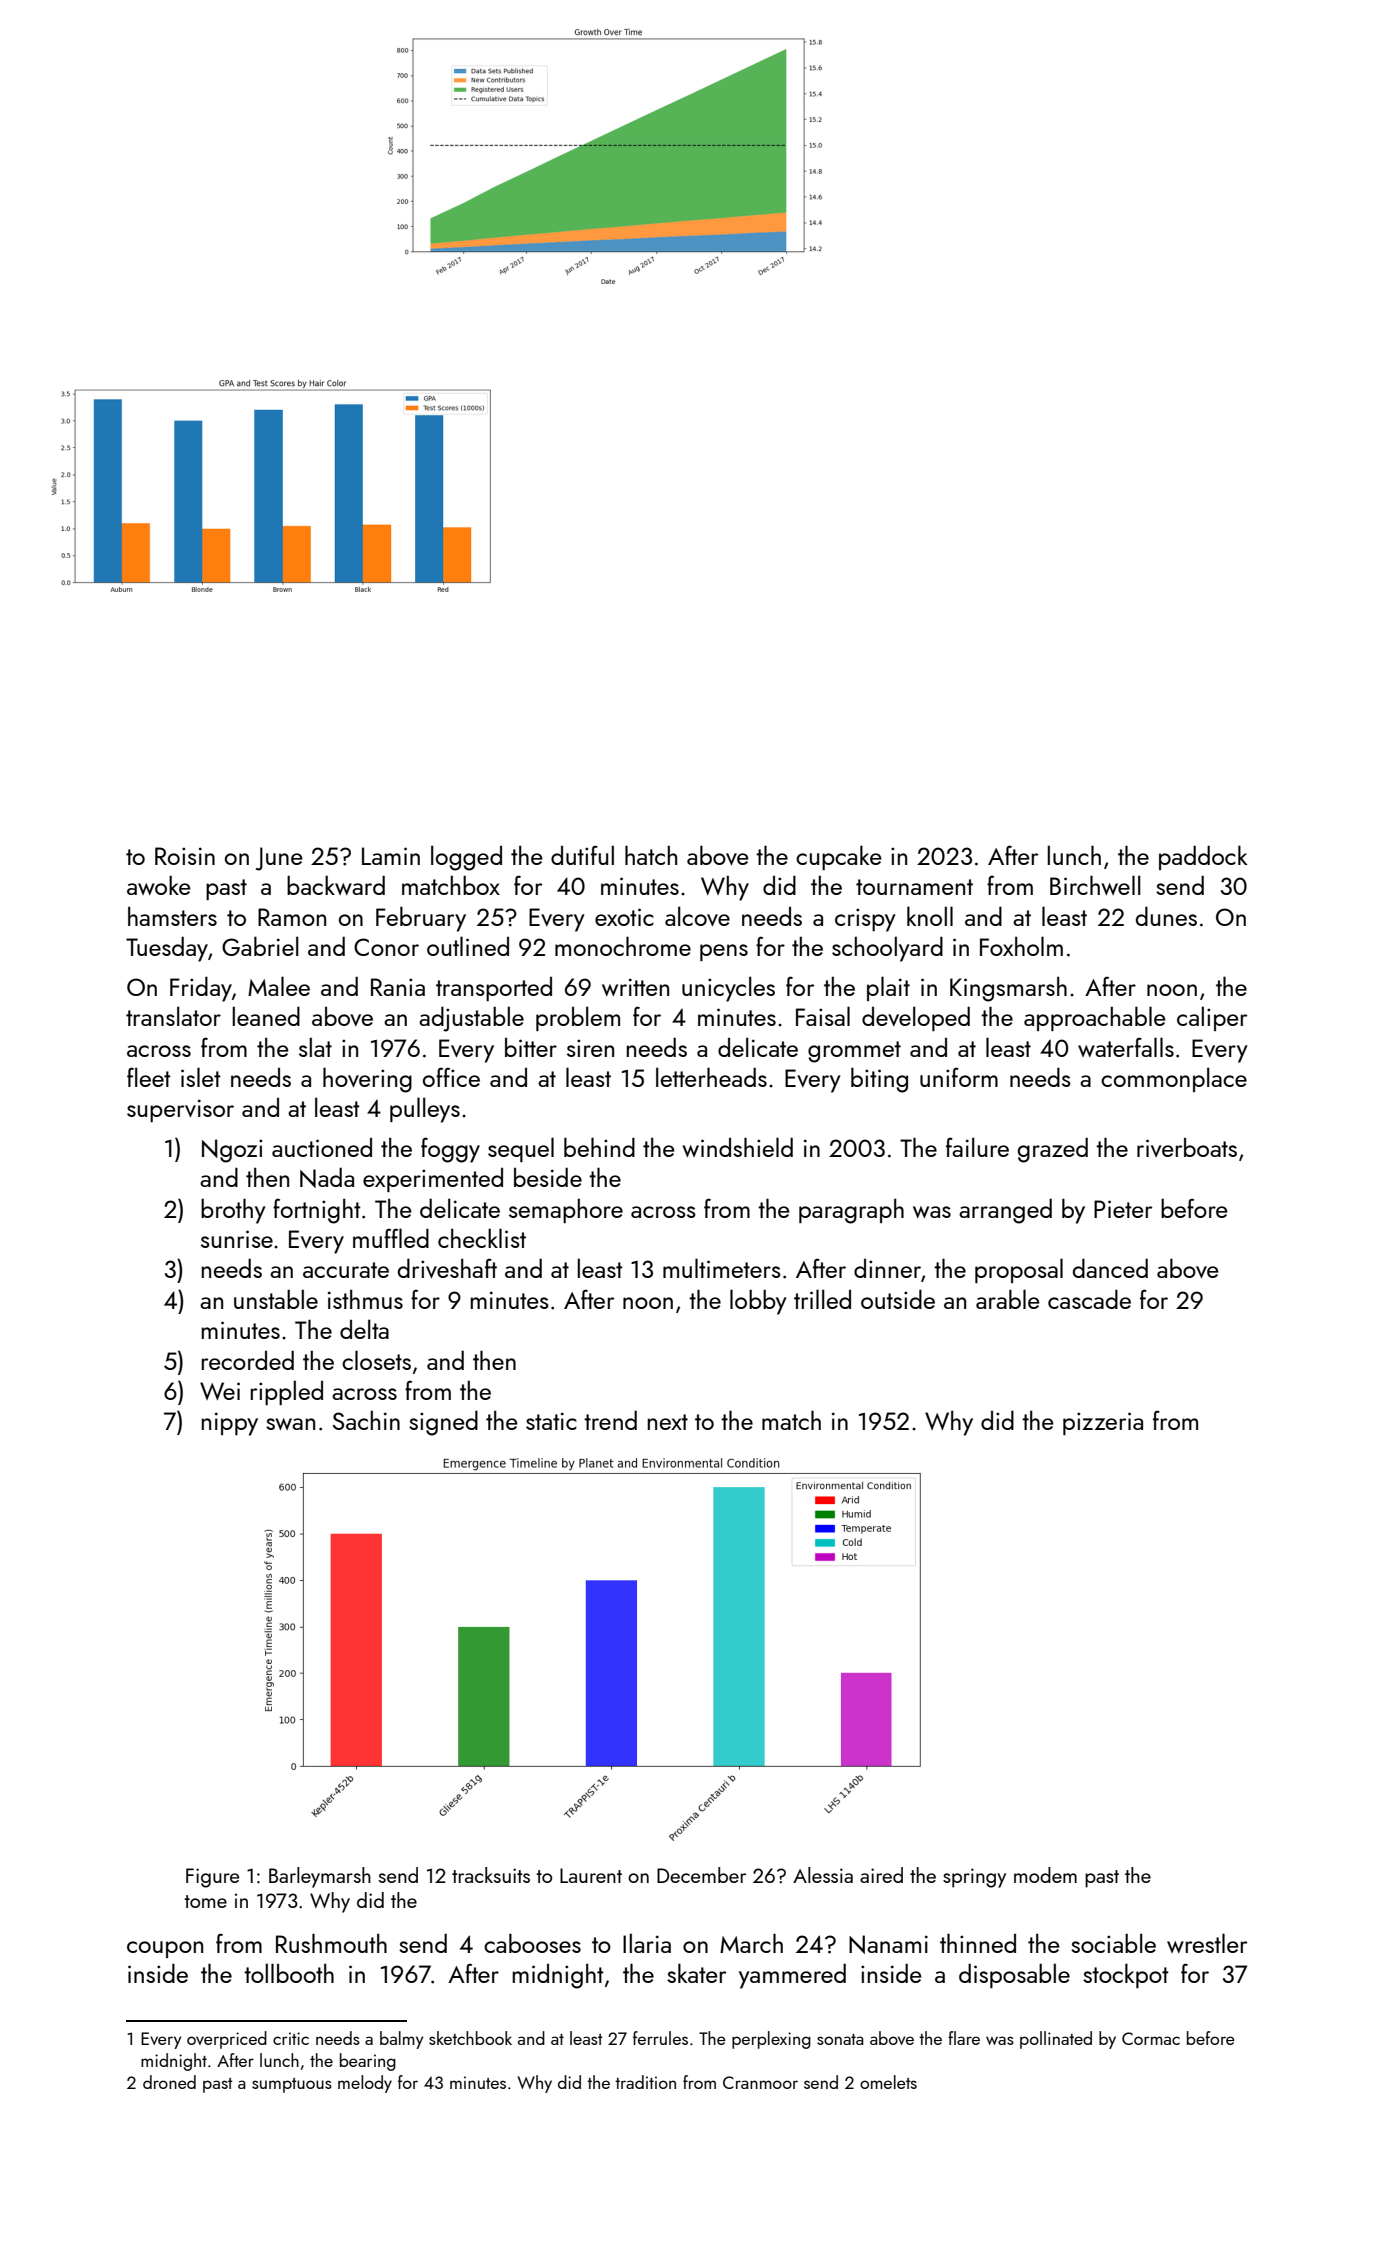 The height and width of the screenshot is (2264, 1374). Describe the element at coordinates (1089, 1299) in the screenshot. I see `cascade` at that location.
